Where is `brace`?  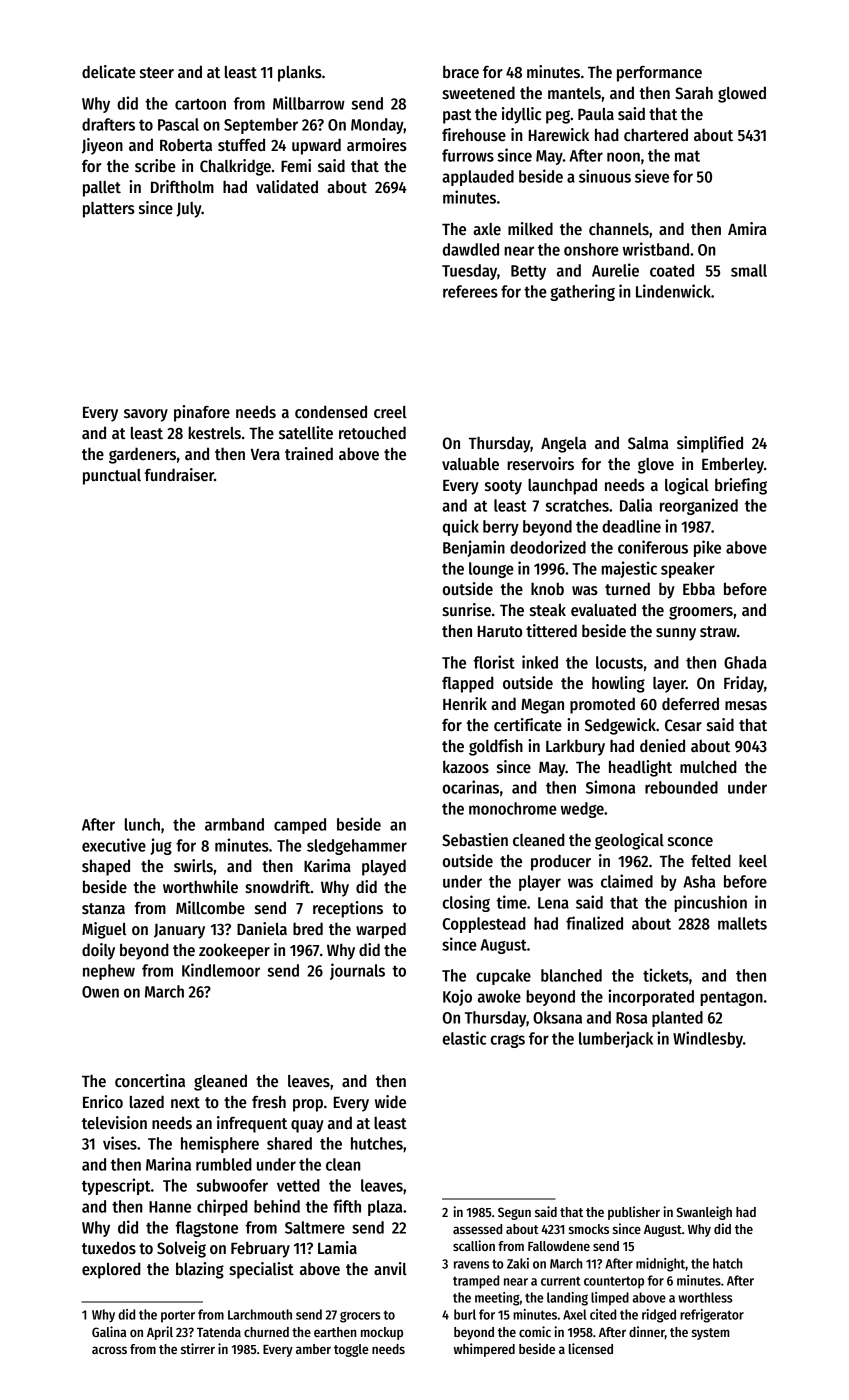
brace is located at coordinates (461, 72).
